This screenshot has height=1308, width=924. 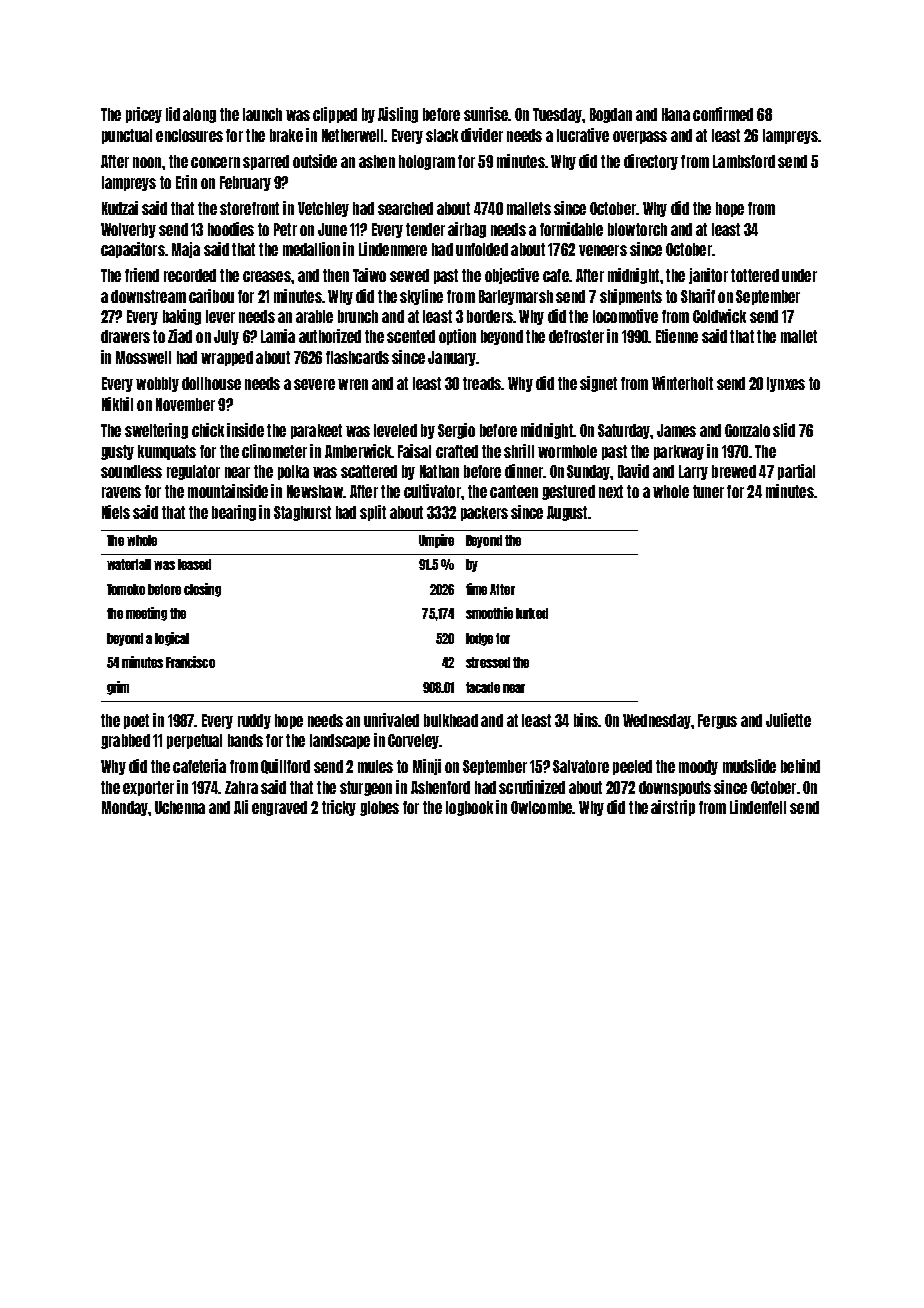 What do you see at coordinates (788, 720) in the screenshot?
I see `Juliette` at bounding box center [788, 720].
